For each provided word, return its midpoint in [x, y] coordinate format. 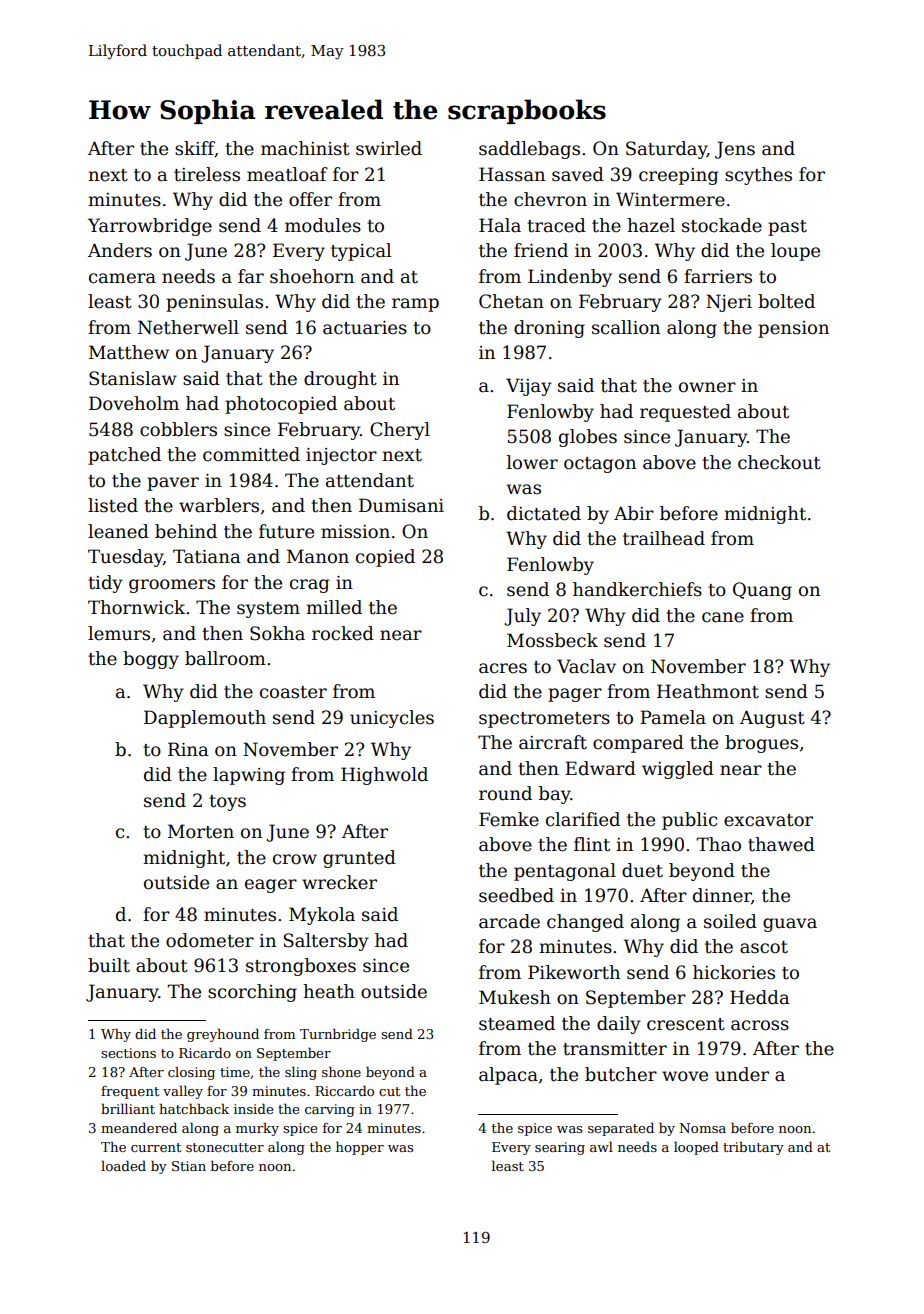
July [522, 617]
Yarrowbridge [150, 227]
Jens [735, 150]
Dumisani [401, 505]
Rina [188, 749]
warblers [219, 505]
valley [183, 1092]
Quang [762, 591]
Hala [500, 225]
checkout [779, 462]
